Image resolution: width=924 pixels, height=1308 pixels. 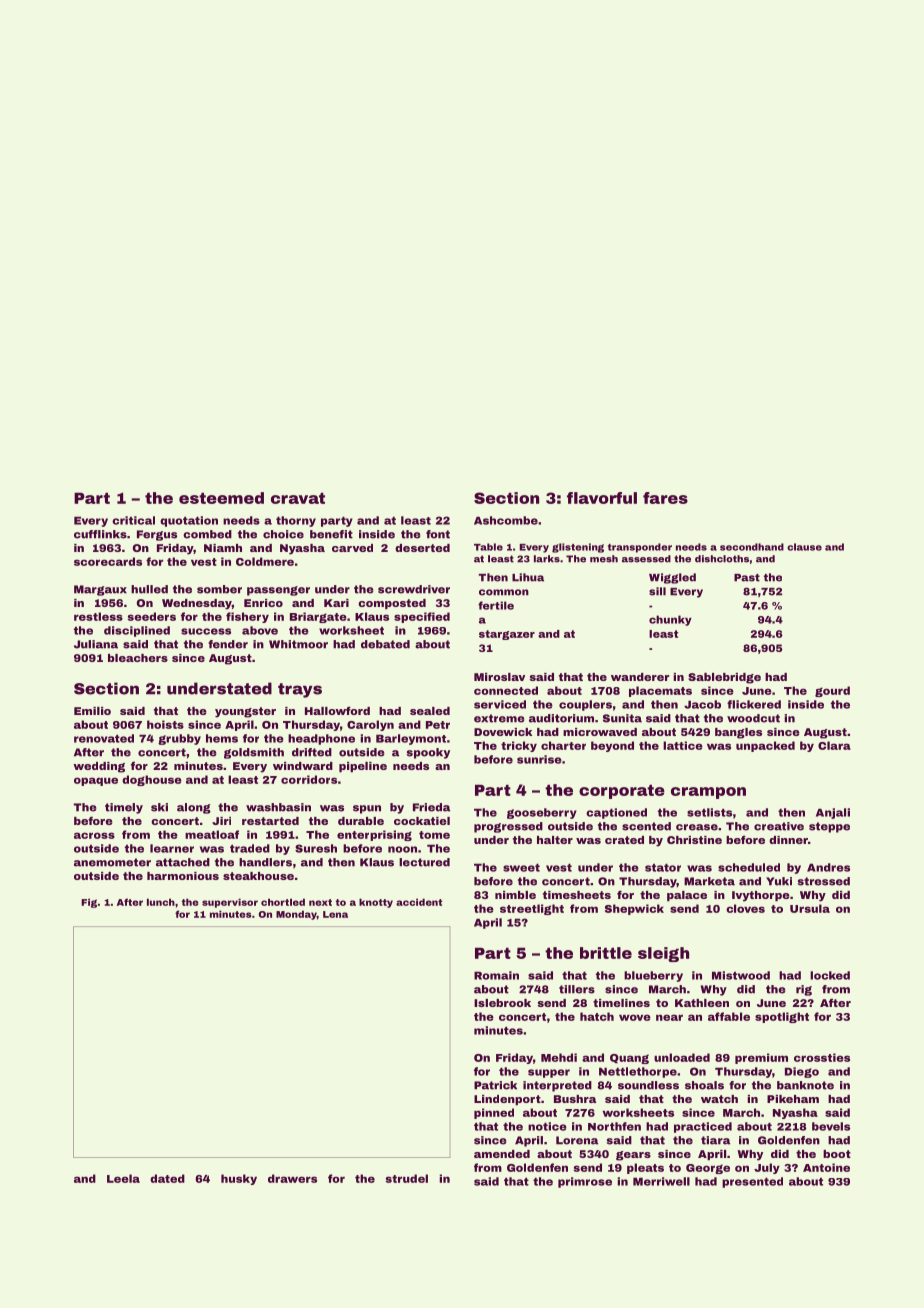 What do you see at coordinates (239, 1179) in the document?
I see `husky` at bounding box center [239, 1179].
